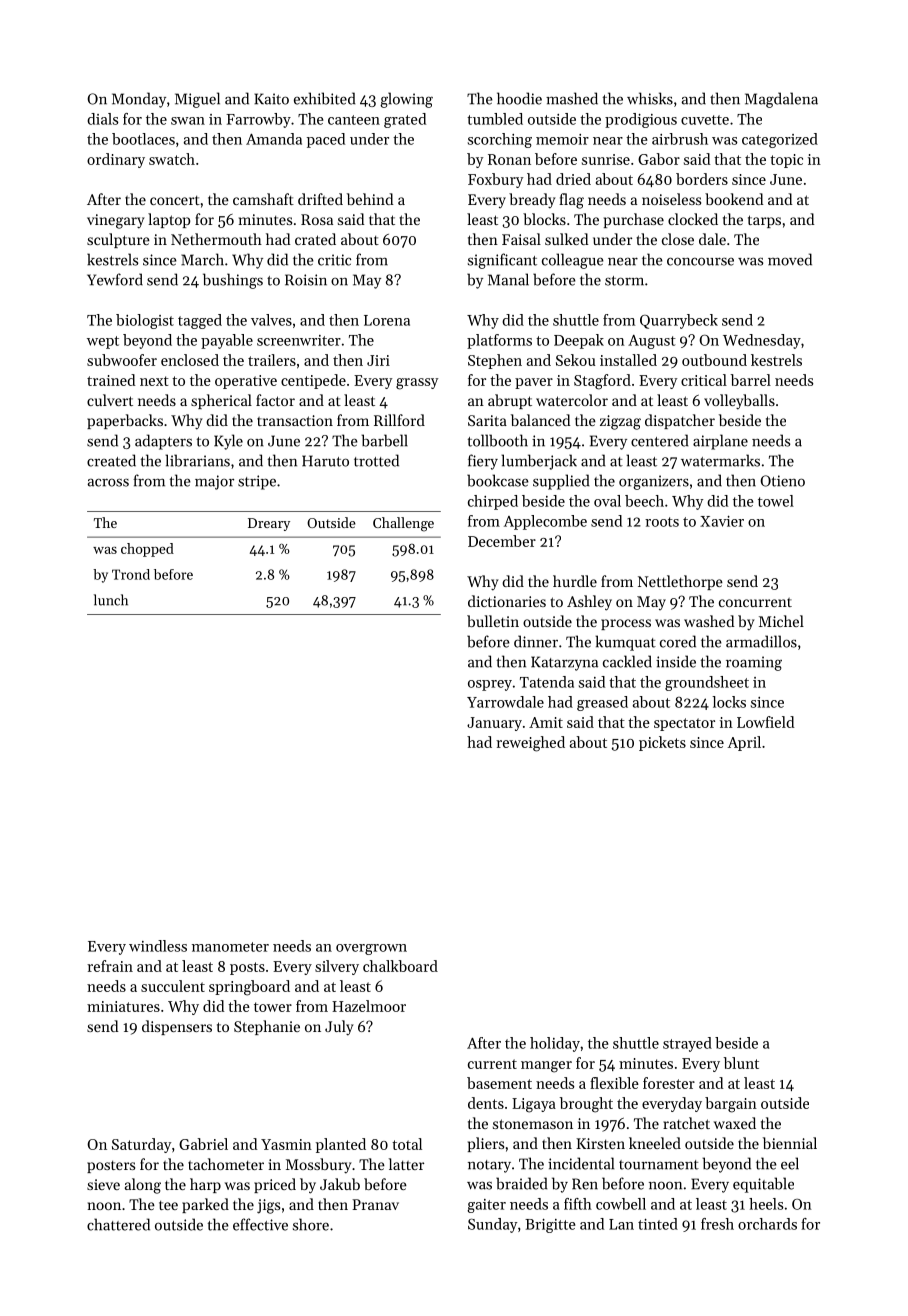 Image resolution: width=908 pixels, height=1316 pixels. What do you see at coordinates (269, 524) in the screenshot?
I see `Dreary` at bounding box center [269, 524].
